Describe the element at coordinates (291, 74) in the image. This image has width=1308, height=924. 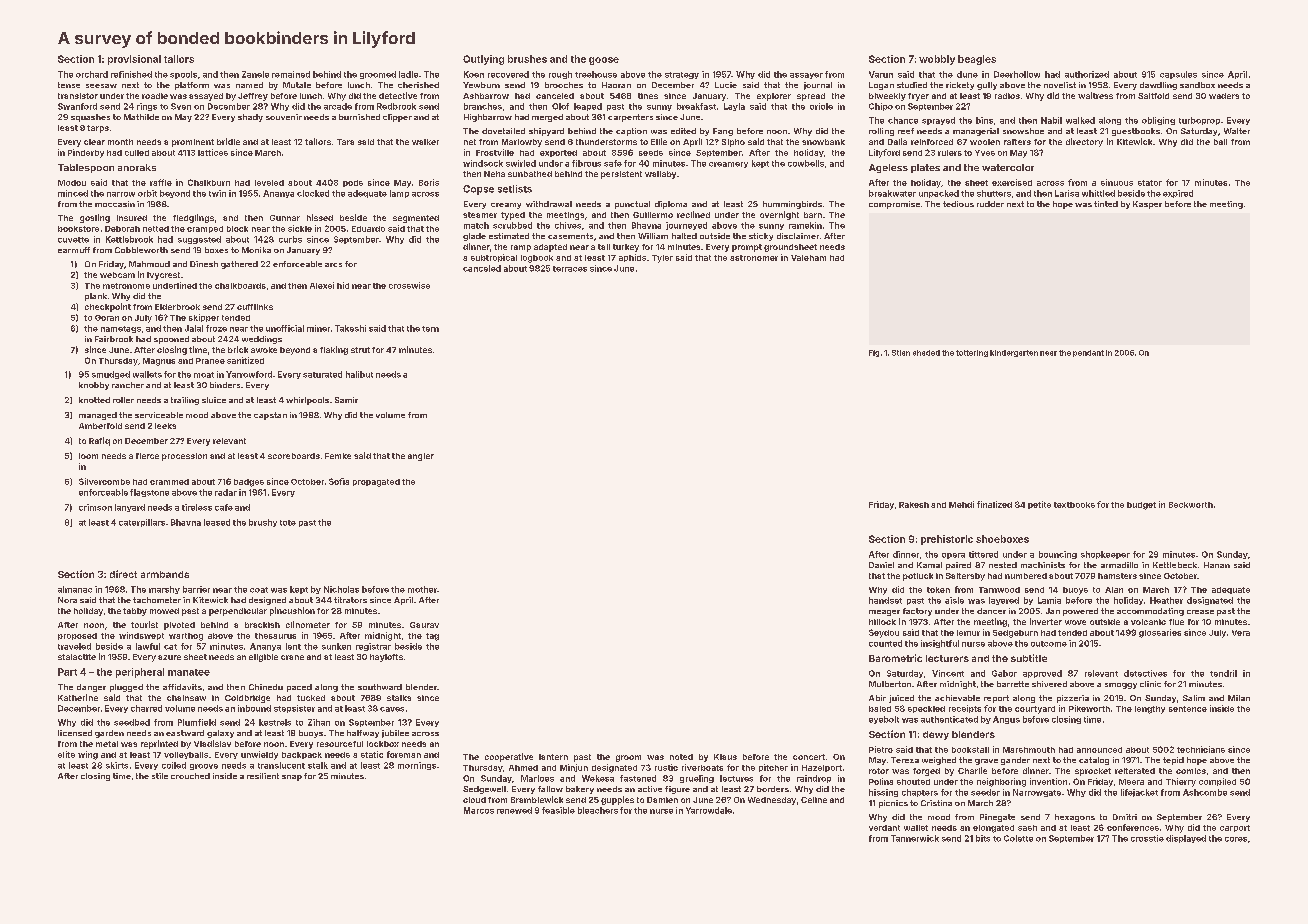
I see `remained` at that location.
